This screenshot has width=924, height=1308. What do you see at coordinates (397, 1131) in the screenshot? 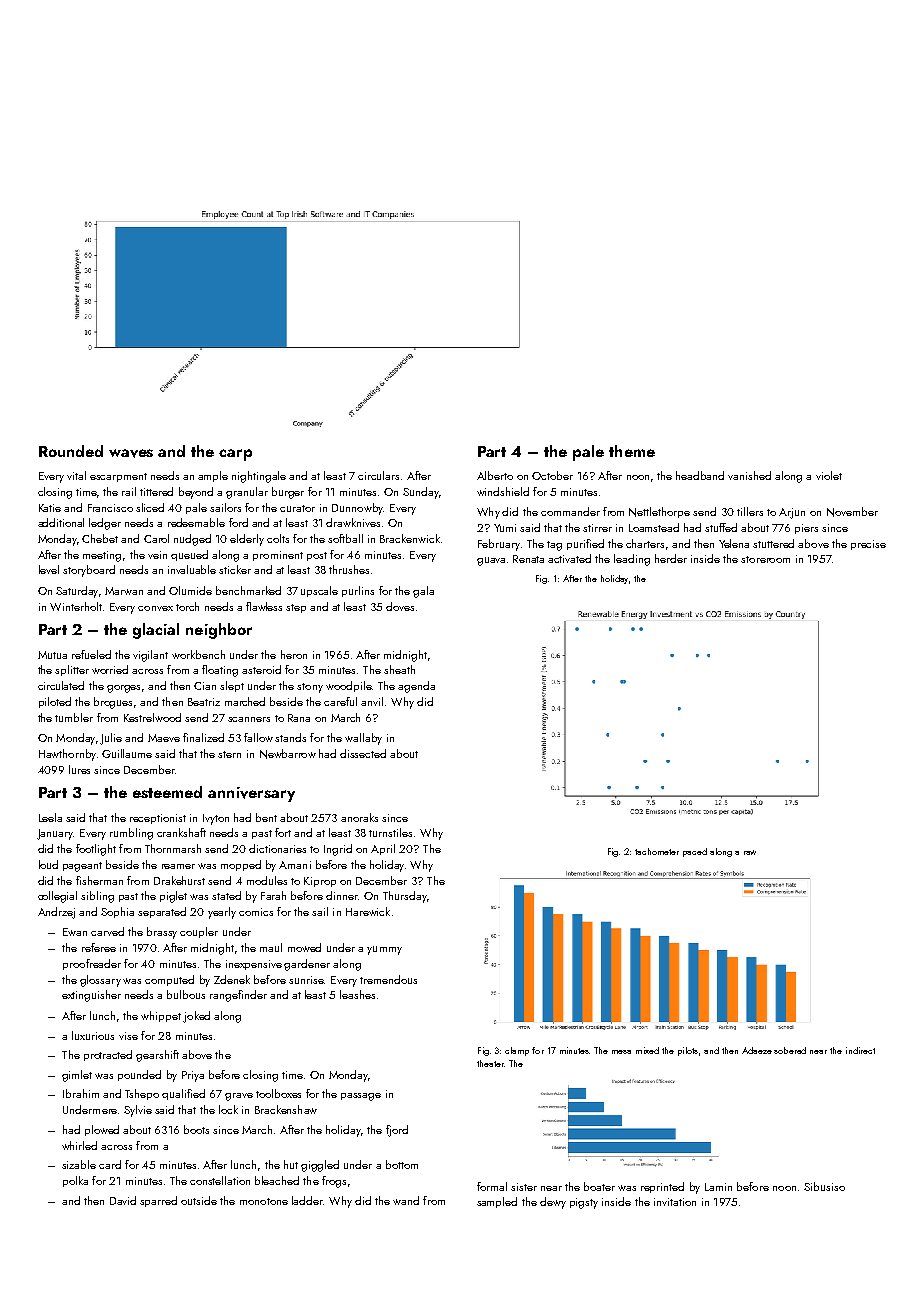
I see `fjord` at bounding box center [397, 1131].
